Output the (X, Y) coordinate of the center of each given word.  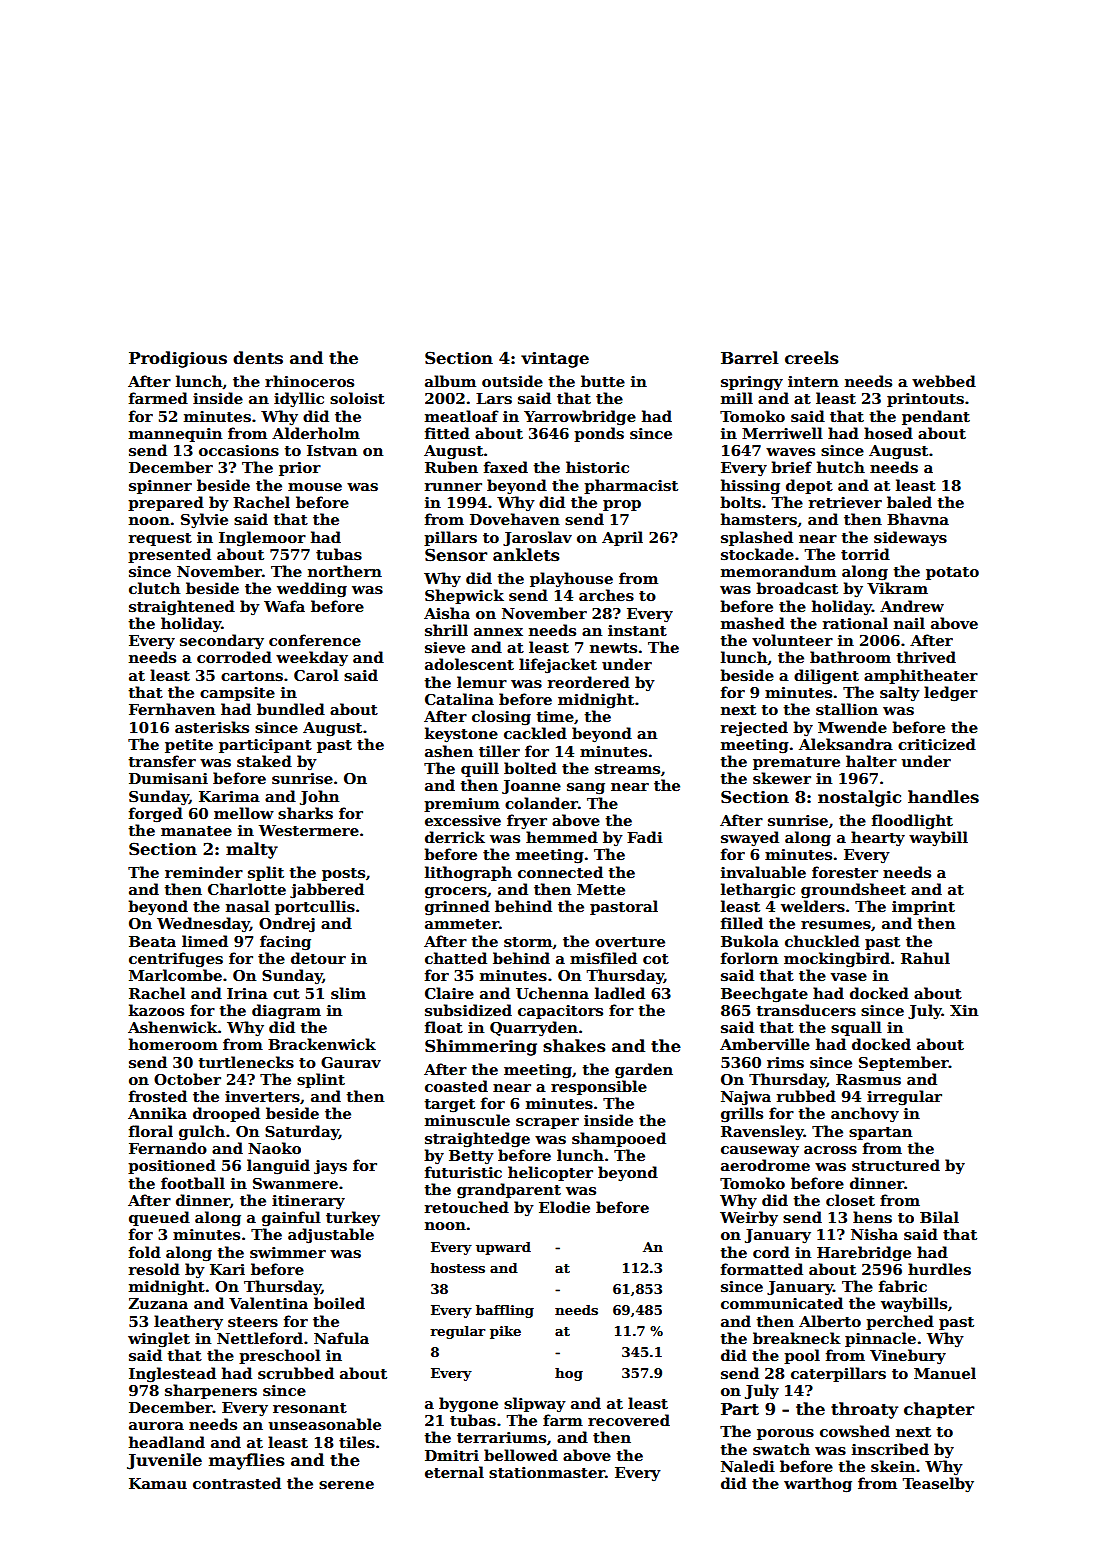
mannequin (175, 435)
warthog (818, 1485)
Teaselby (938, 1484)
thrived (926, 657)
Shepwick (464, 596)
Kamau (158, 1483)
